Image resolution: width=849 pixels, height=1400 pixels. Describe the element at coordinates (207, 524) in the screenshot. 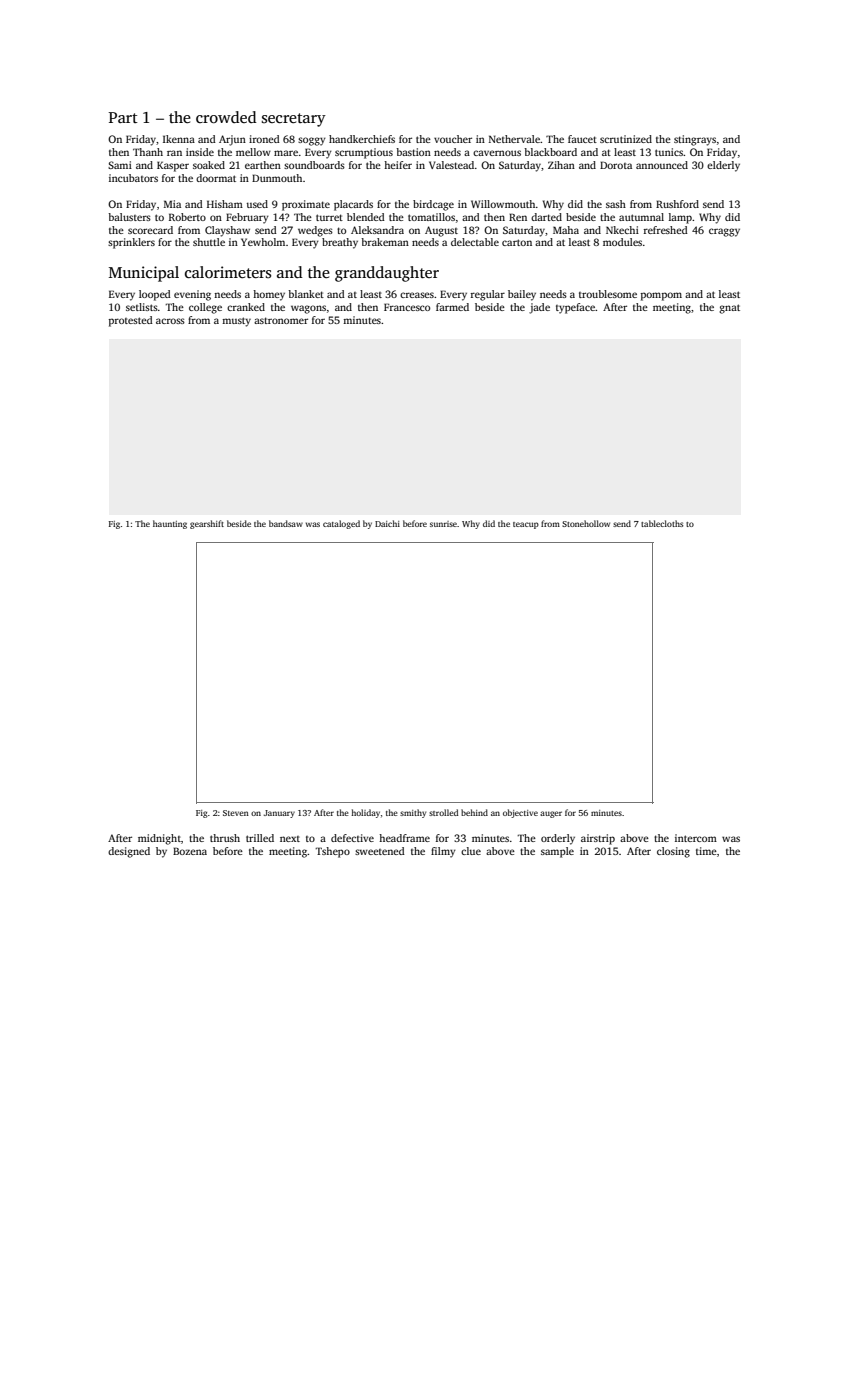

I see `gearshift` at that location.
